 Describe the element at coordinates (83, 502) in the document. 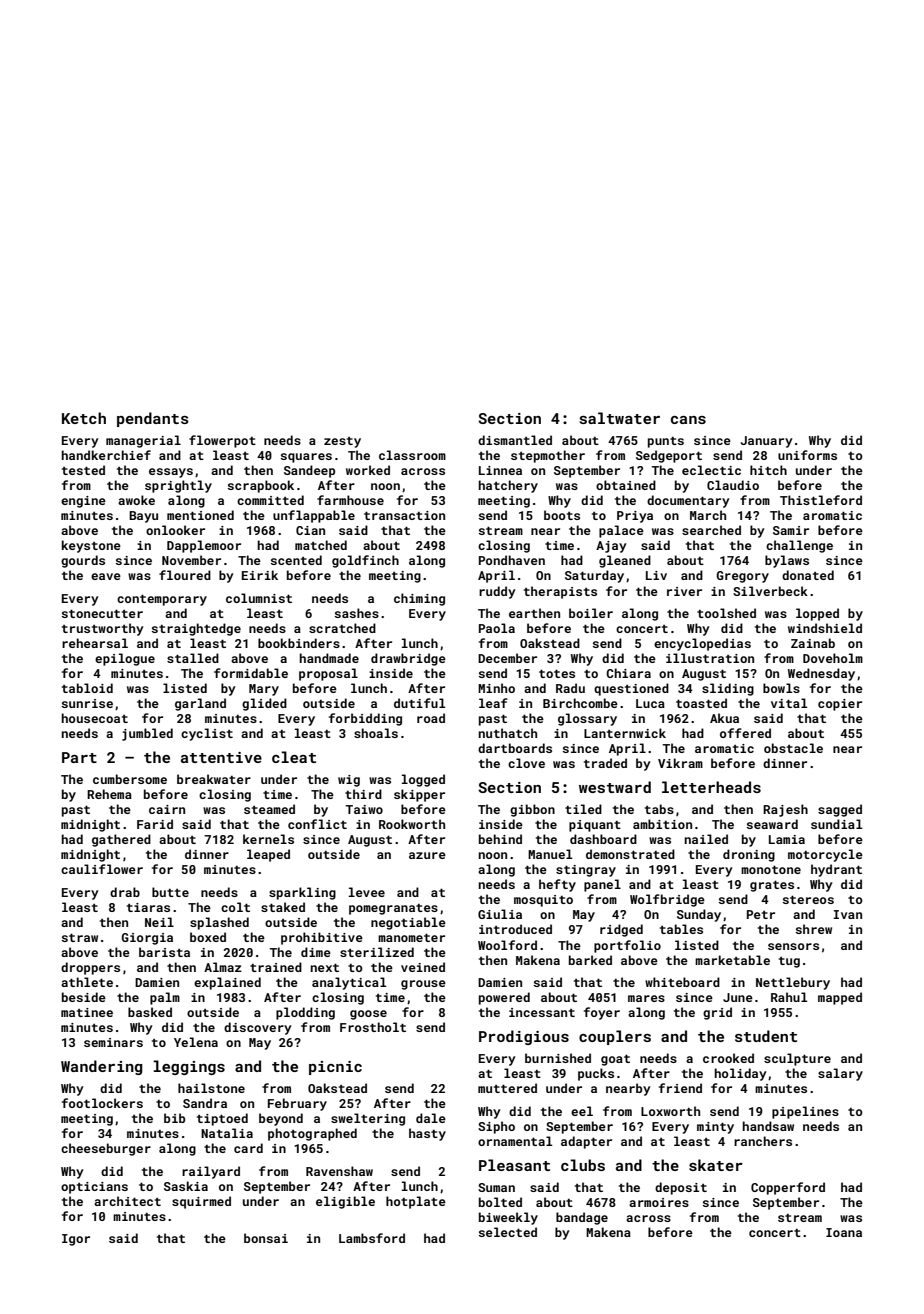

I see `engine` at that location.
